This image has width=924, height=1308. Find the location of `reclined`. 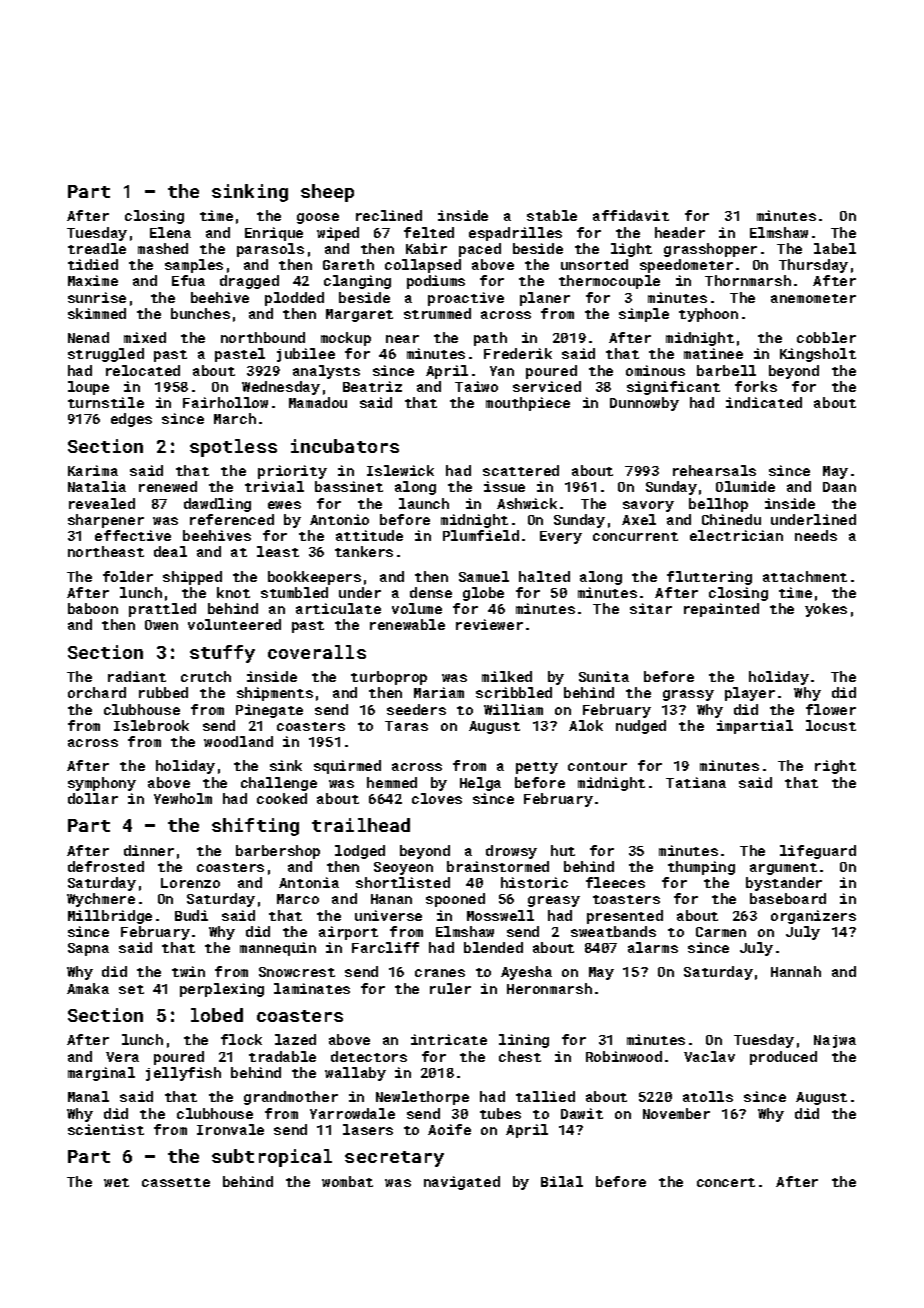

reclined is located at coordinates (389, 215).
